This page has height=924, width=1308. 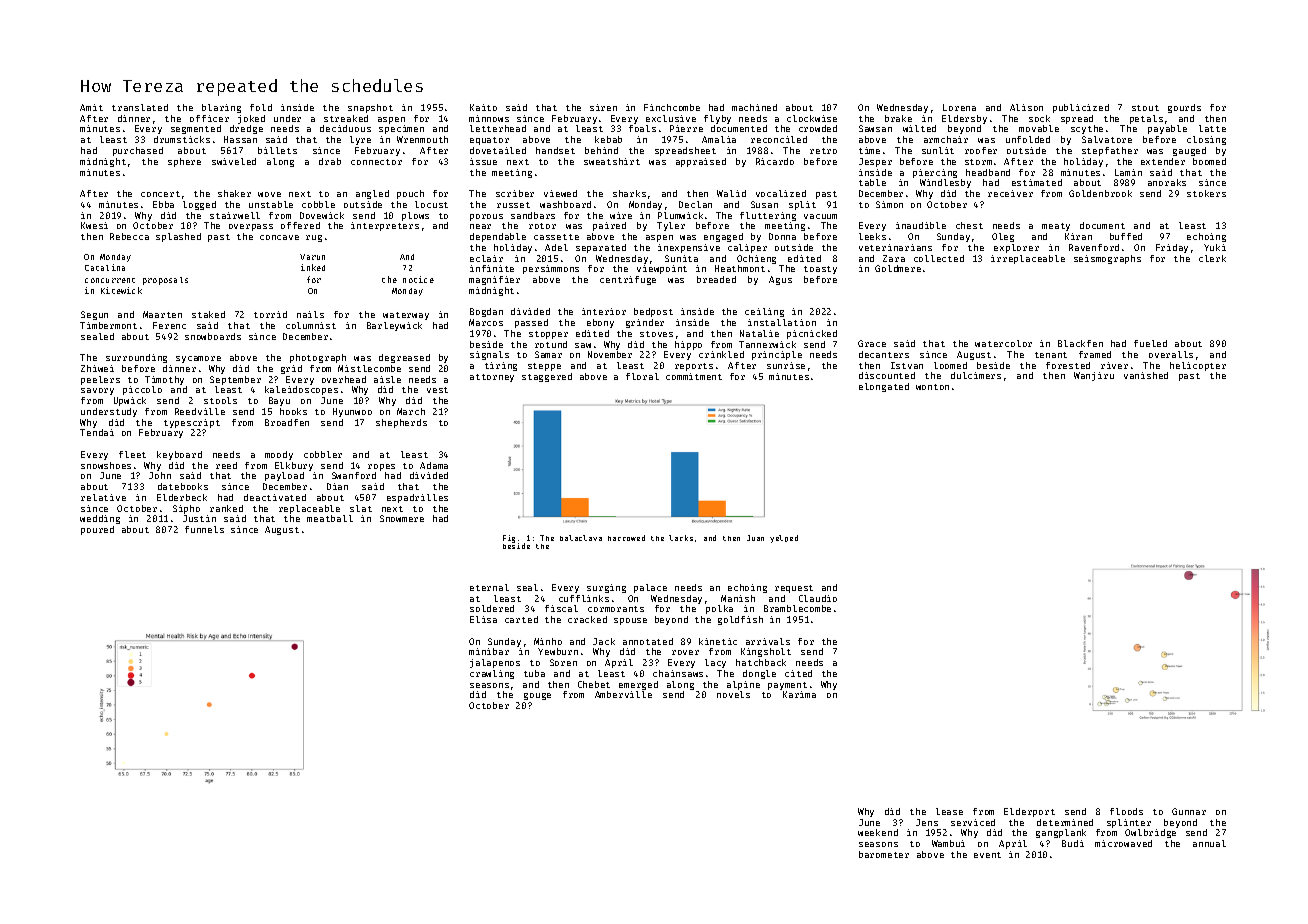 What do you see at coordinates (1039, 128) in the page?
I see `movable` at bounding box center [1039, 128].
